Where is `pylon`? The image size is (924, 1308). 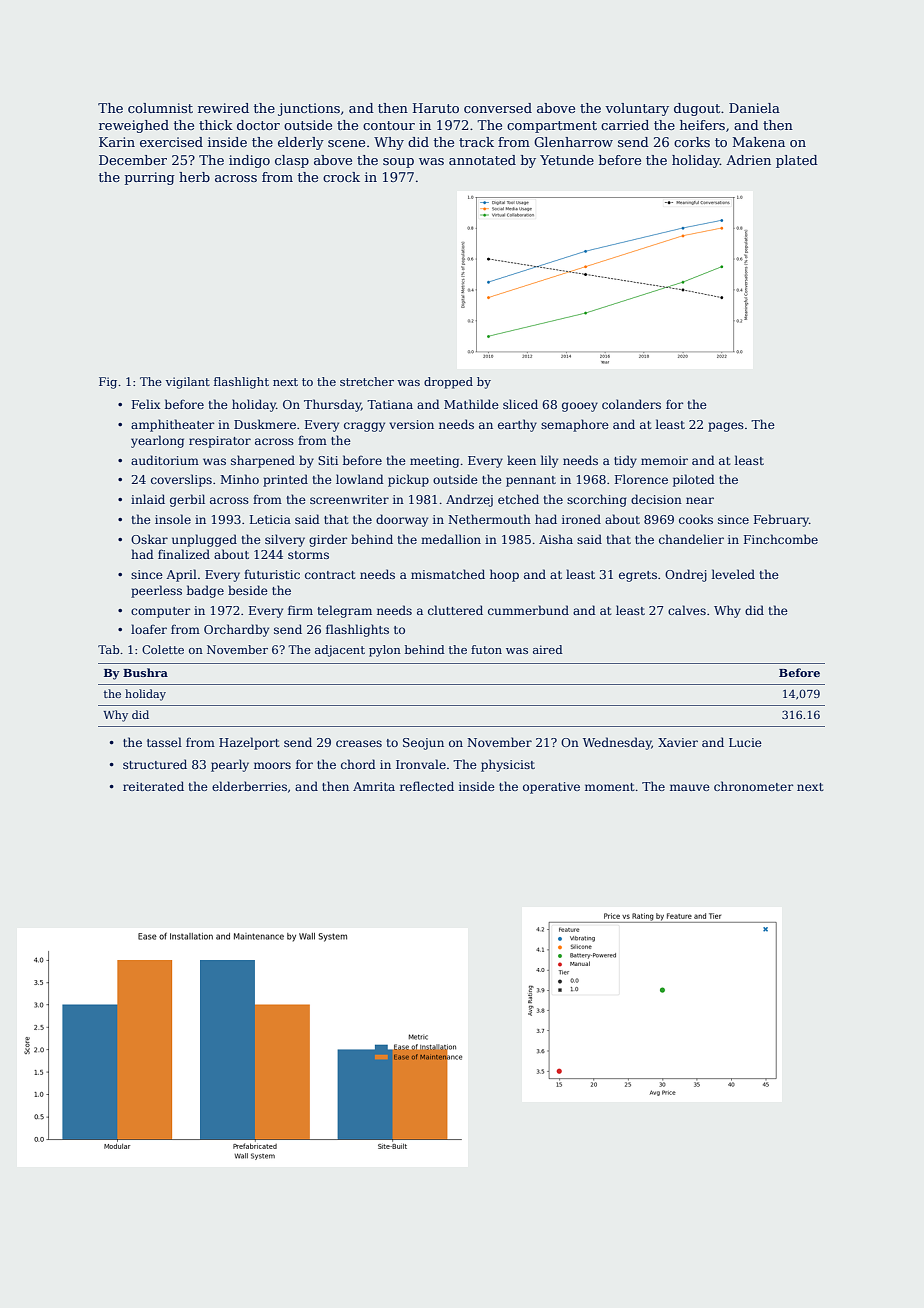
pylon is located at coordinates (385, 651).
